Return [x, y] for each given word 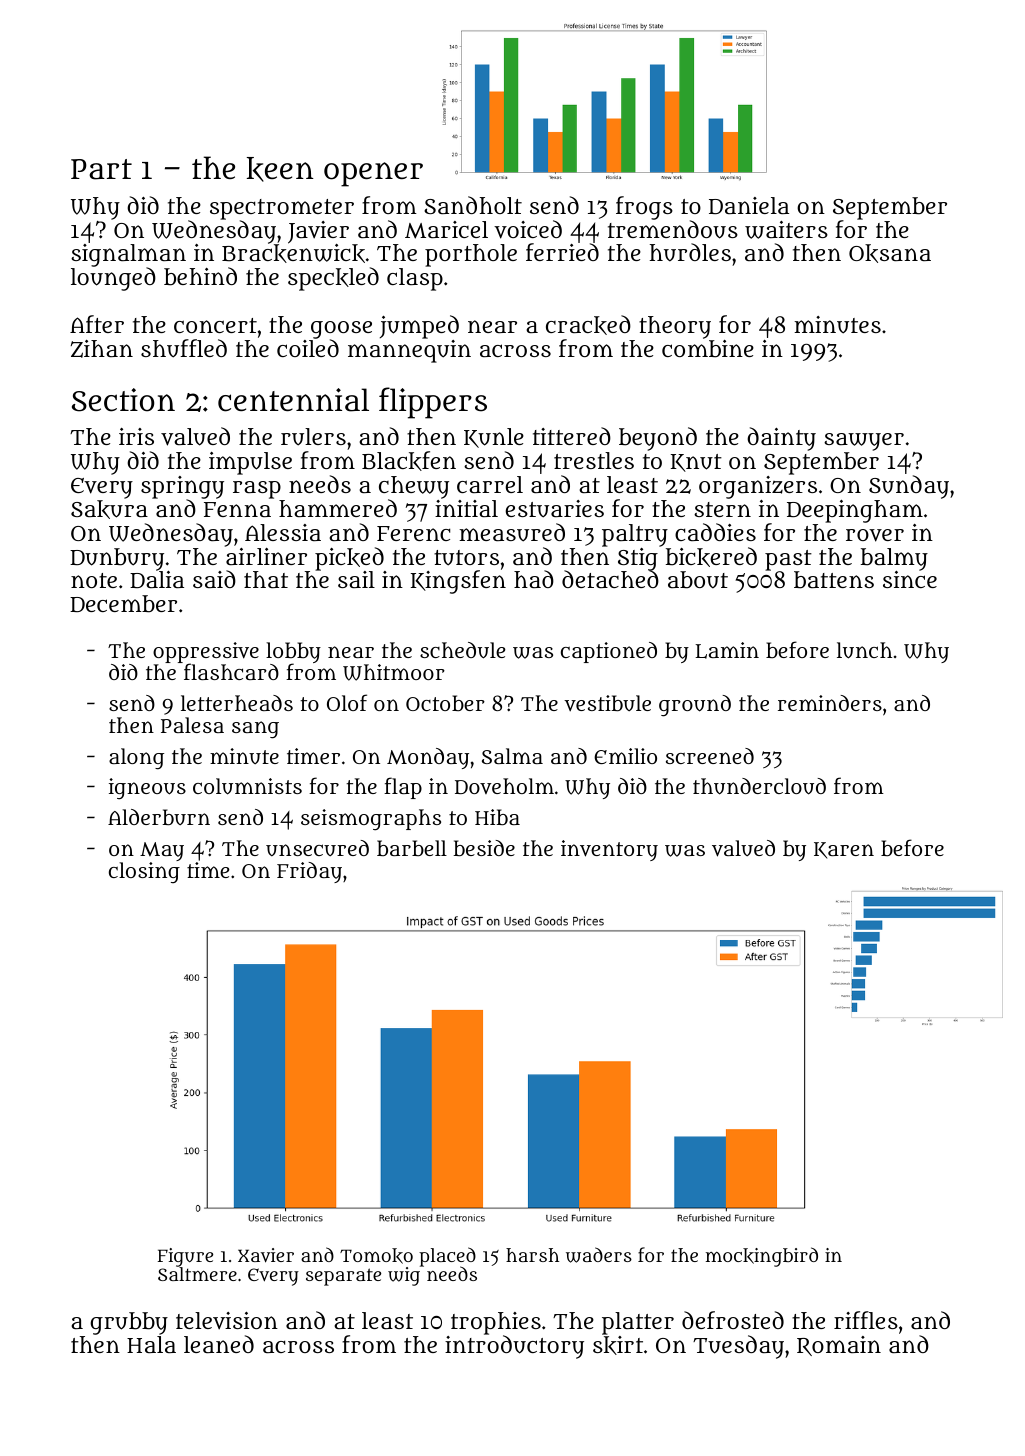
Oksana [890, 253]
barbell [412, 848]
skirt [618, 1345]
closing [144, 872]
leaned [219, 1344]
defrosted [733, 1320]
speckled [333, 279]
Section [123, 400]
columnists [247, 786]
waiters [786, 230]
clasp [415, 279]
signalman [128, 256]
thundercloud [759, 786]
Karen [844, 850]
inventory [609, 850]
